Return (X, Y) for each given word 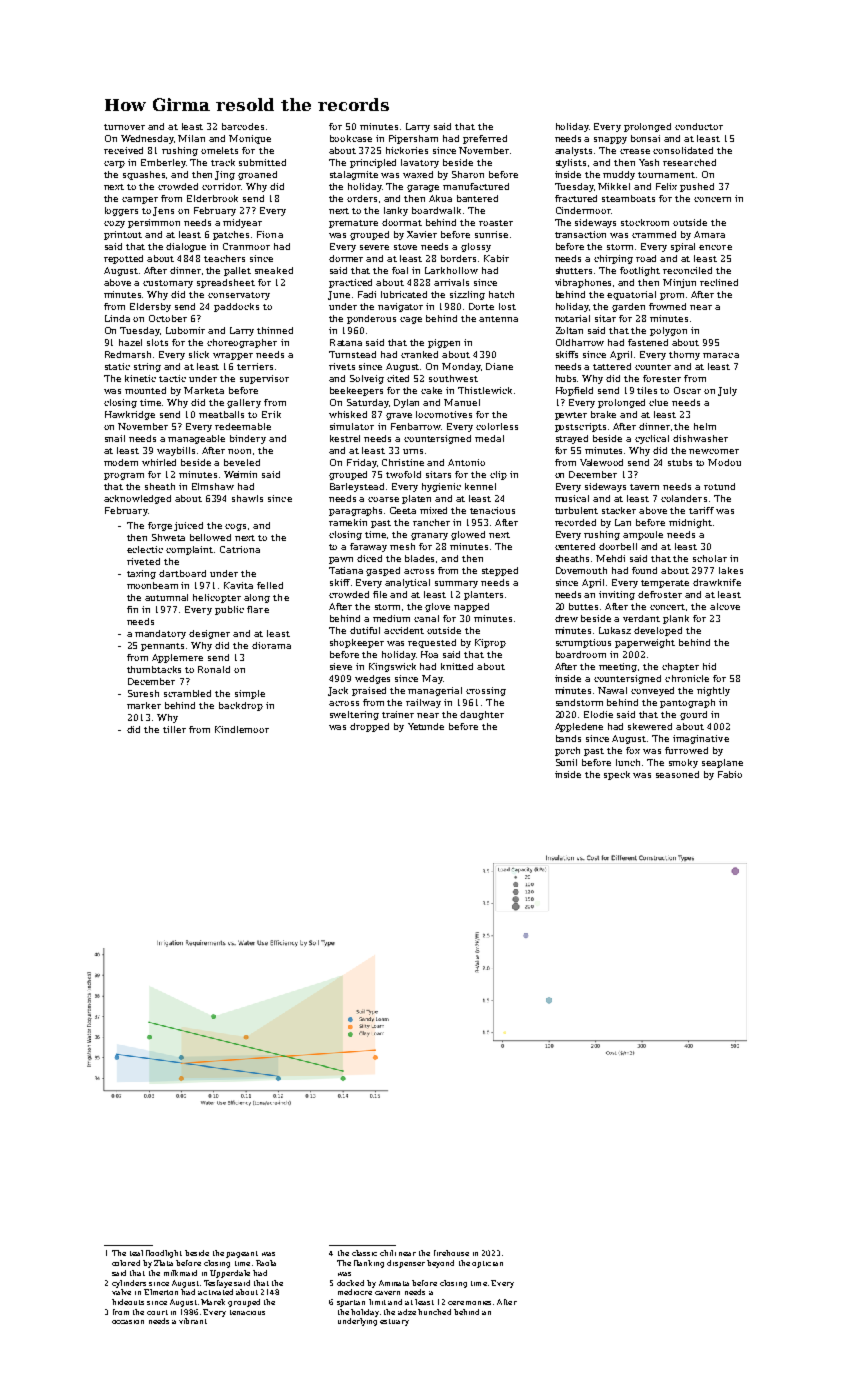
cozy (114, 224)
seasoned (677, 774)
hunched (434, 1312)
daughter (482, 715)
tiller (174, 729)
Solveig (367, 379)
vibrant (193, 1321)
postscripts (580, 427)
